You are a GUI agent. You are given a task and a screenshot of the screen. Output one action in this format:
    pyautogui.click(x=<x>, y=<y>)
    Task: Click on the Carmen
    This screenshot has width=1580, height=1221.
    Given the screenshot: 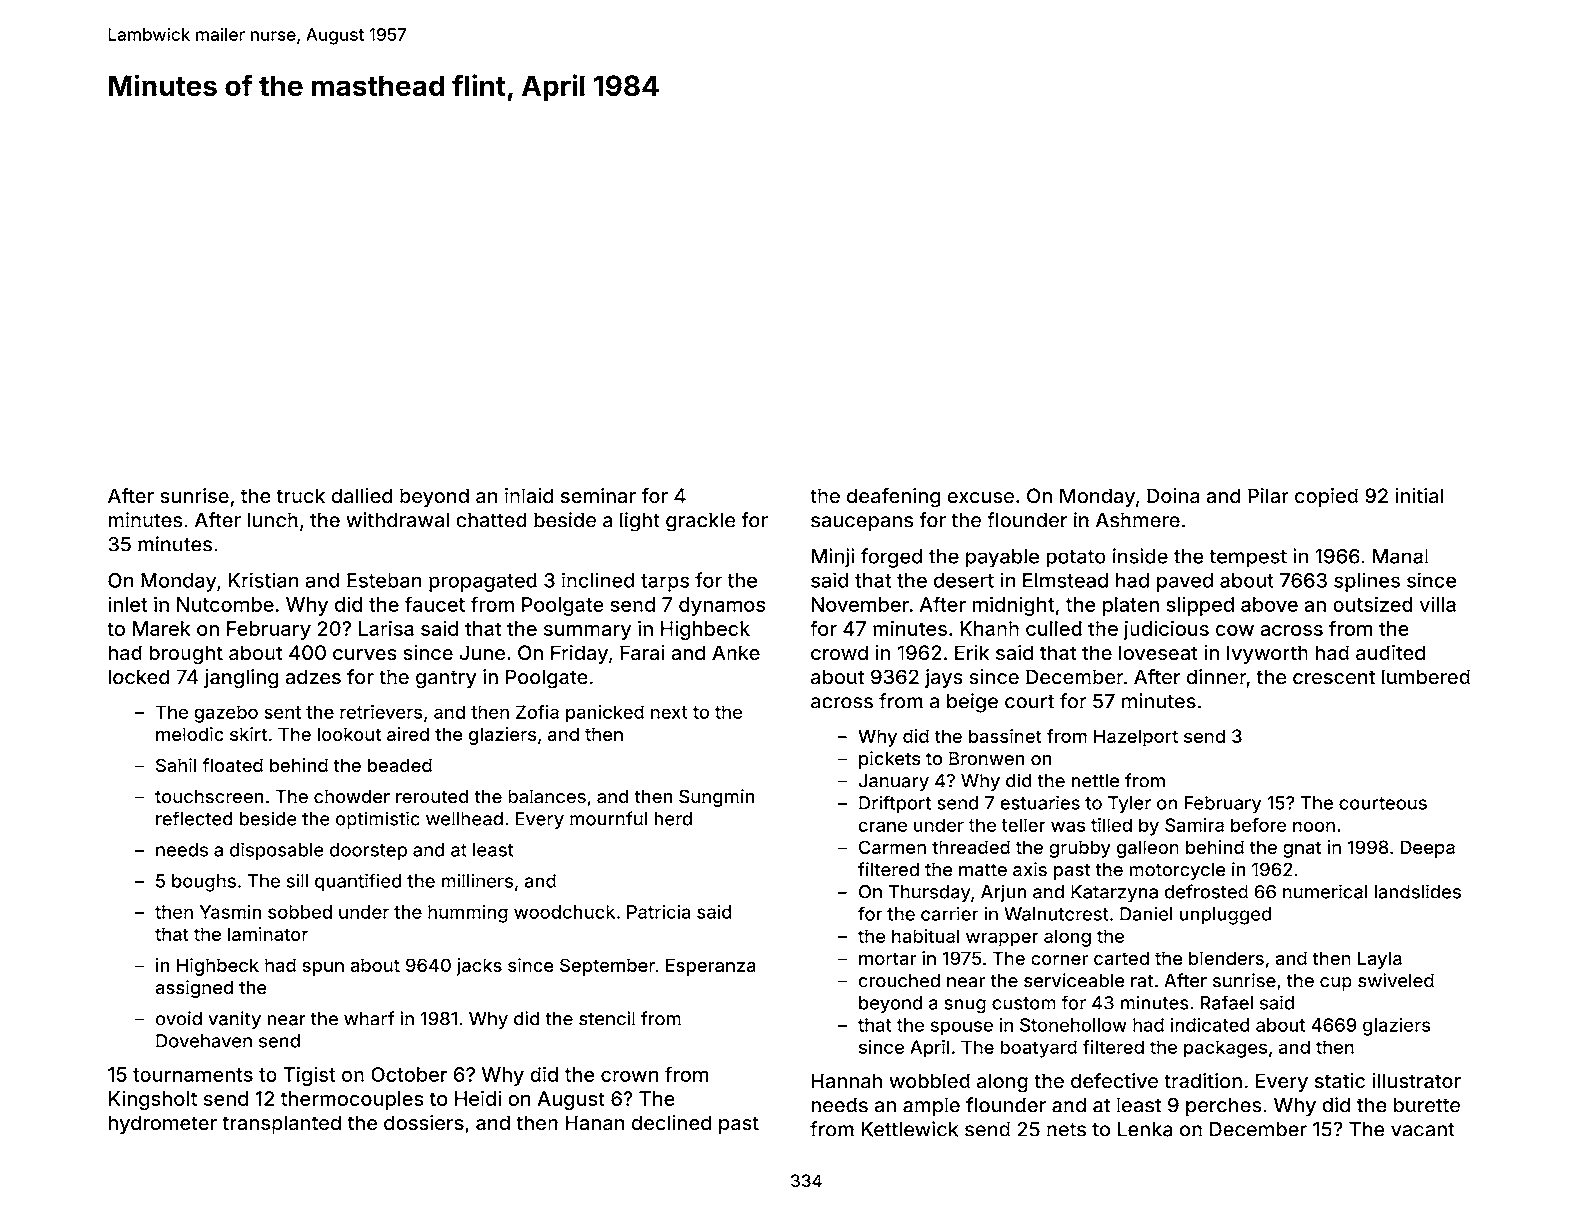 What is the action you would take?
    pyautogui.click(x=892, y=847)
